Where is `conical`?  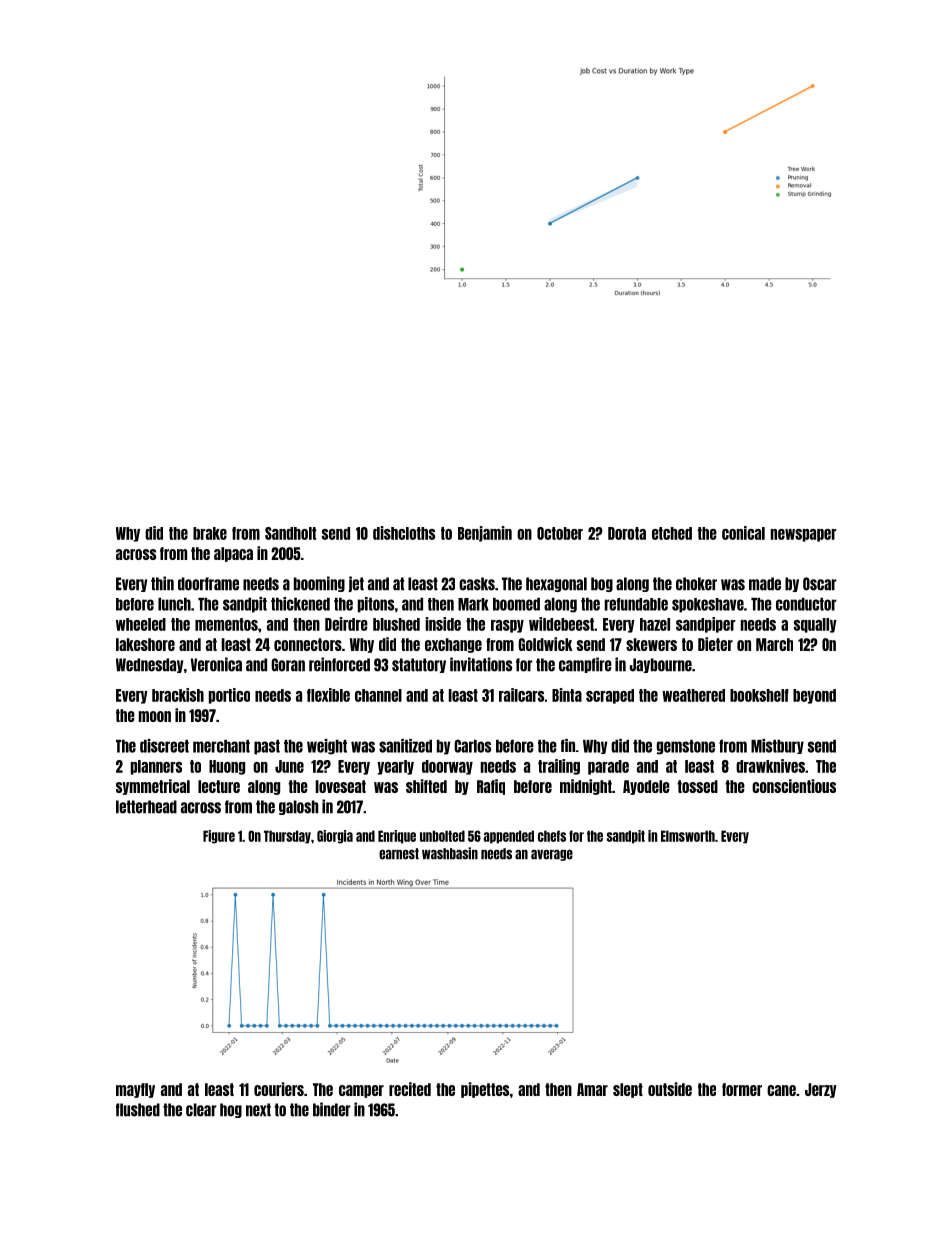
conical is located at coordinates (743, 533).
